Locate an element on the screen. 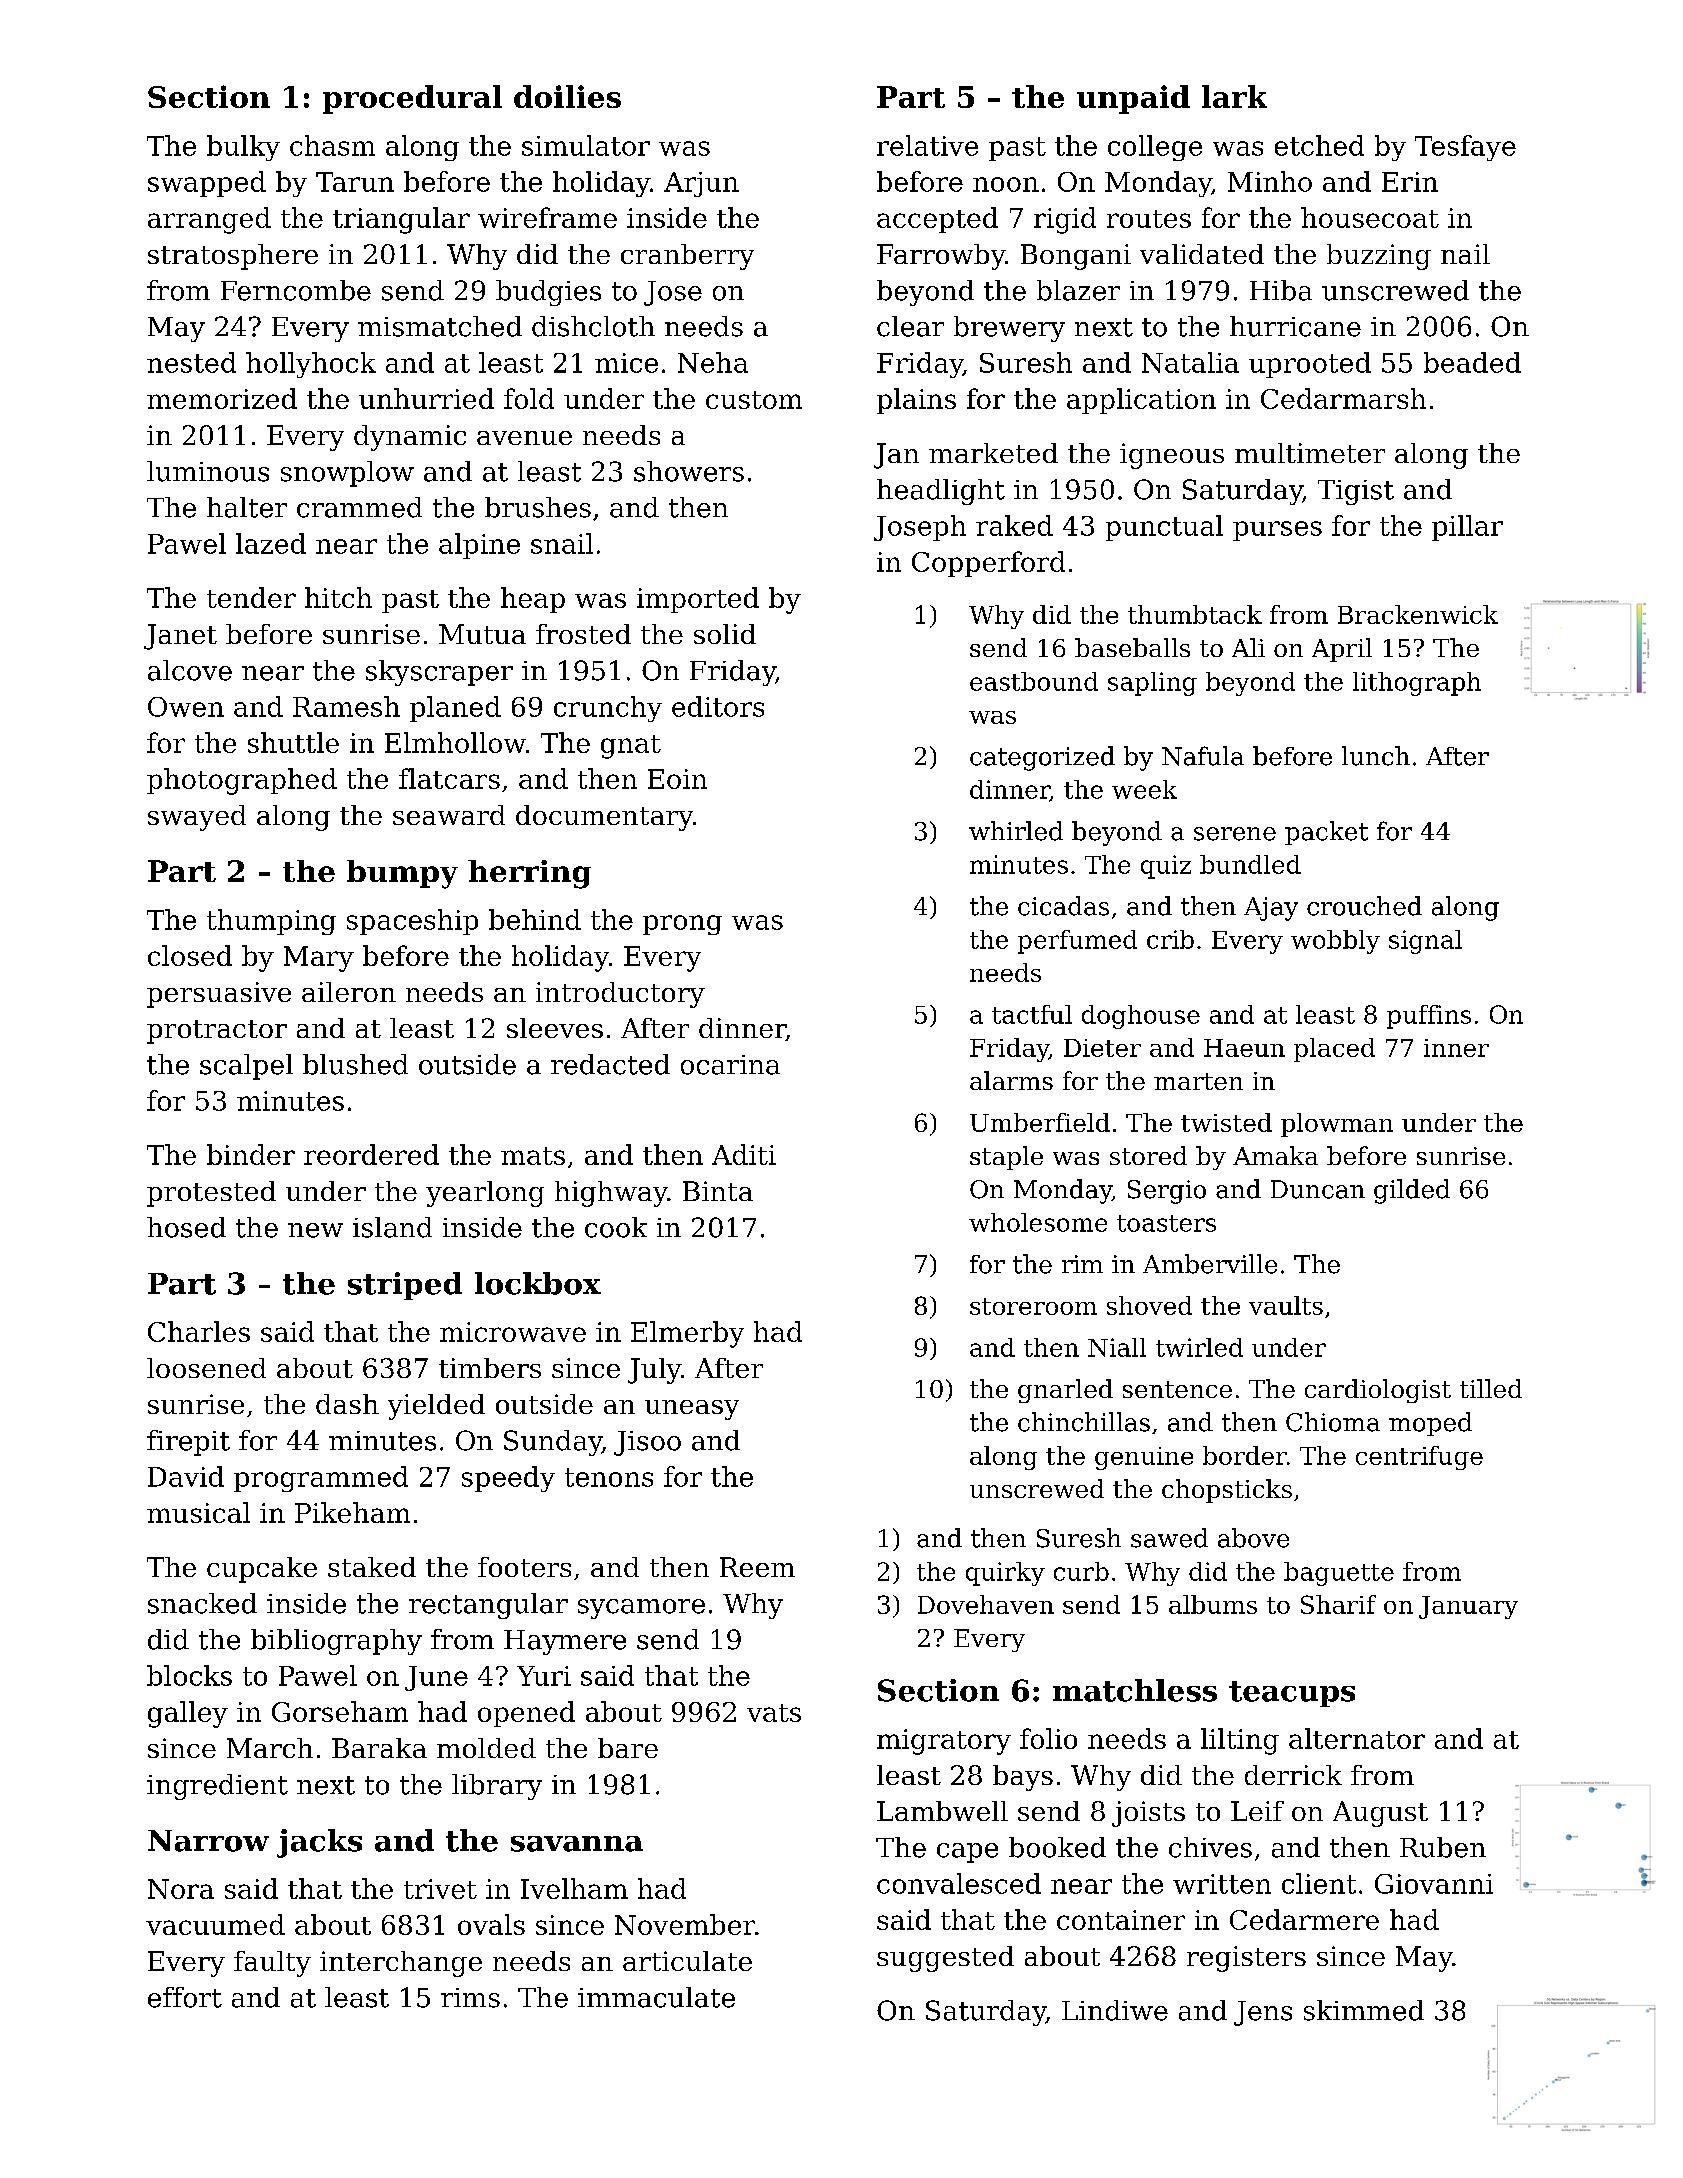 Image resolution: width=1683 pixels, height=2178 pixels. interchange is located at coordinates (401, 1964).
